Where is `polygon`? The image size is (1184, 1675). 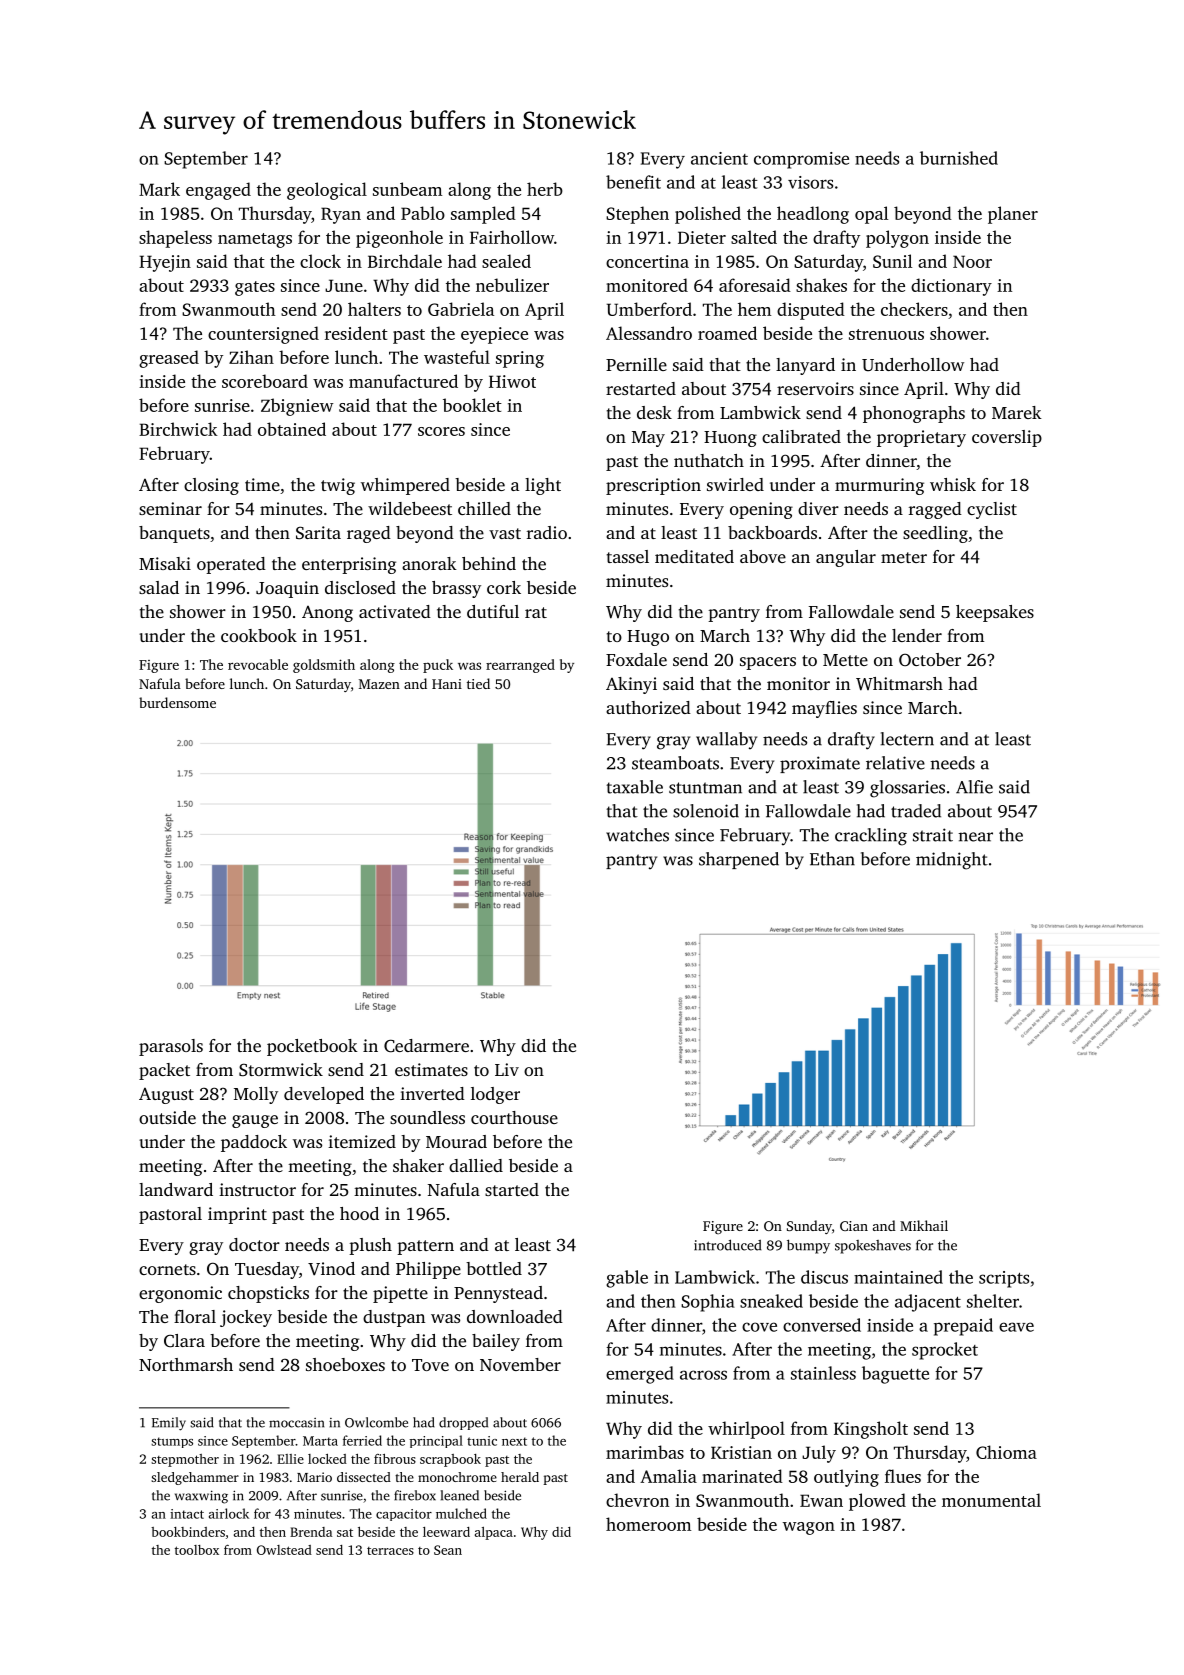 polygon is located at coordinates (897, 239).
